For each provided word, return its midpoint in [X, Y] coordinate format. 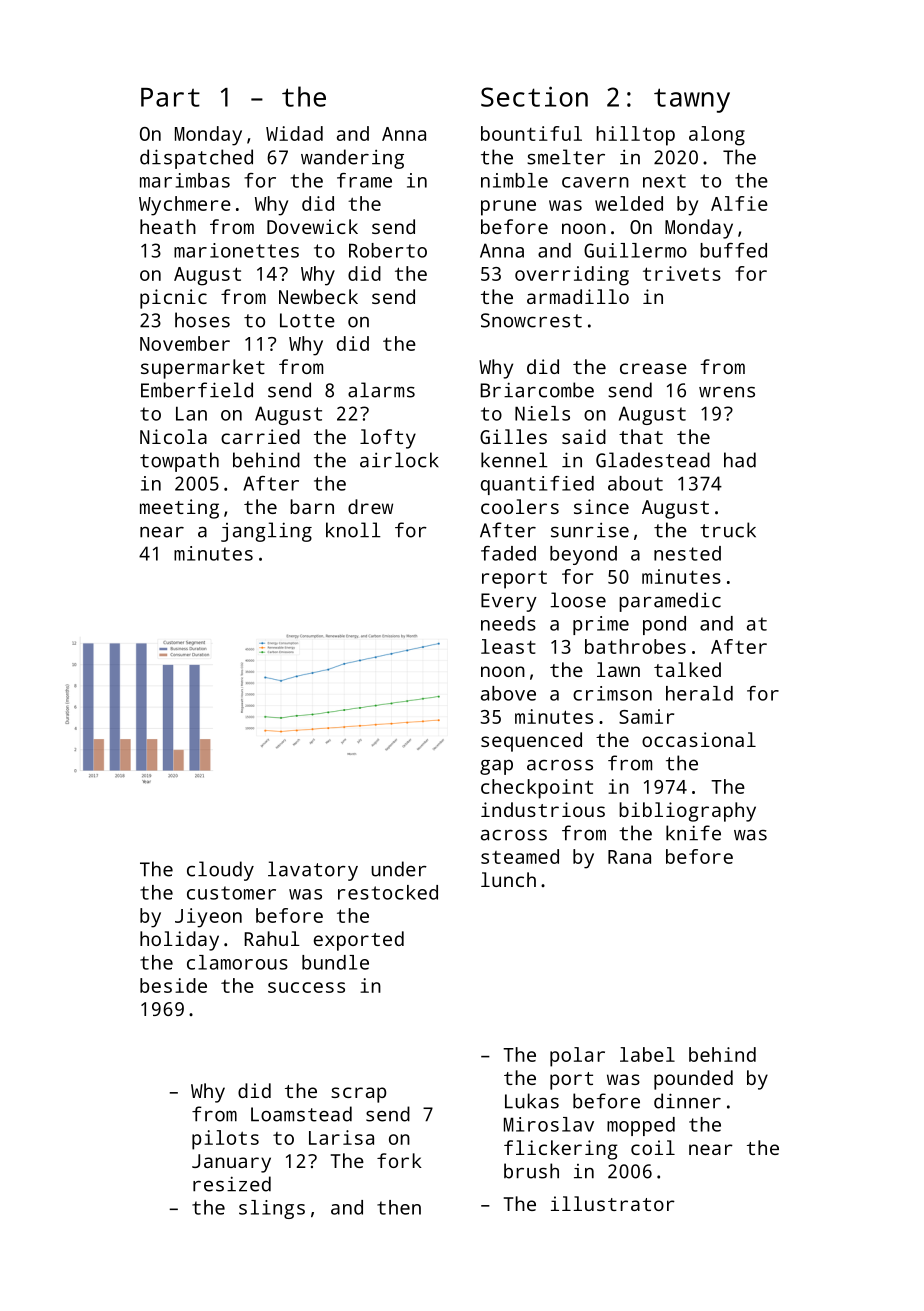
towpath [179, 462]
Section [534, 96]
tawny [692, 100]
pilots [225, 1140]
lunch [508, 879]
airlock [399, 460]
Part [170, 97]
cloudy [220, 871]
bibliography [687, 812]
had [740, 460]
